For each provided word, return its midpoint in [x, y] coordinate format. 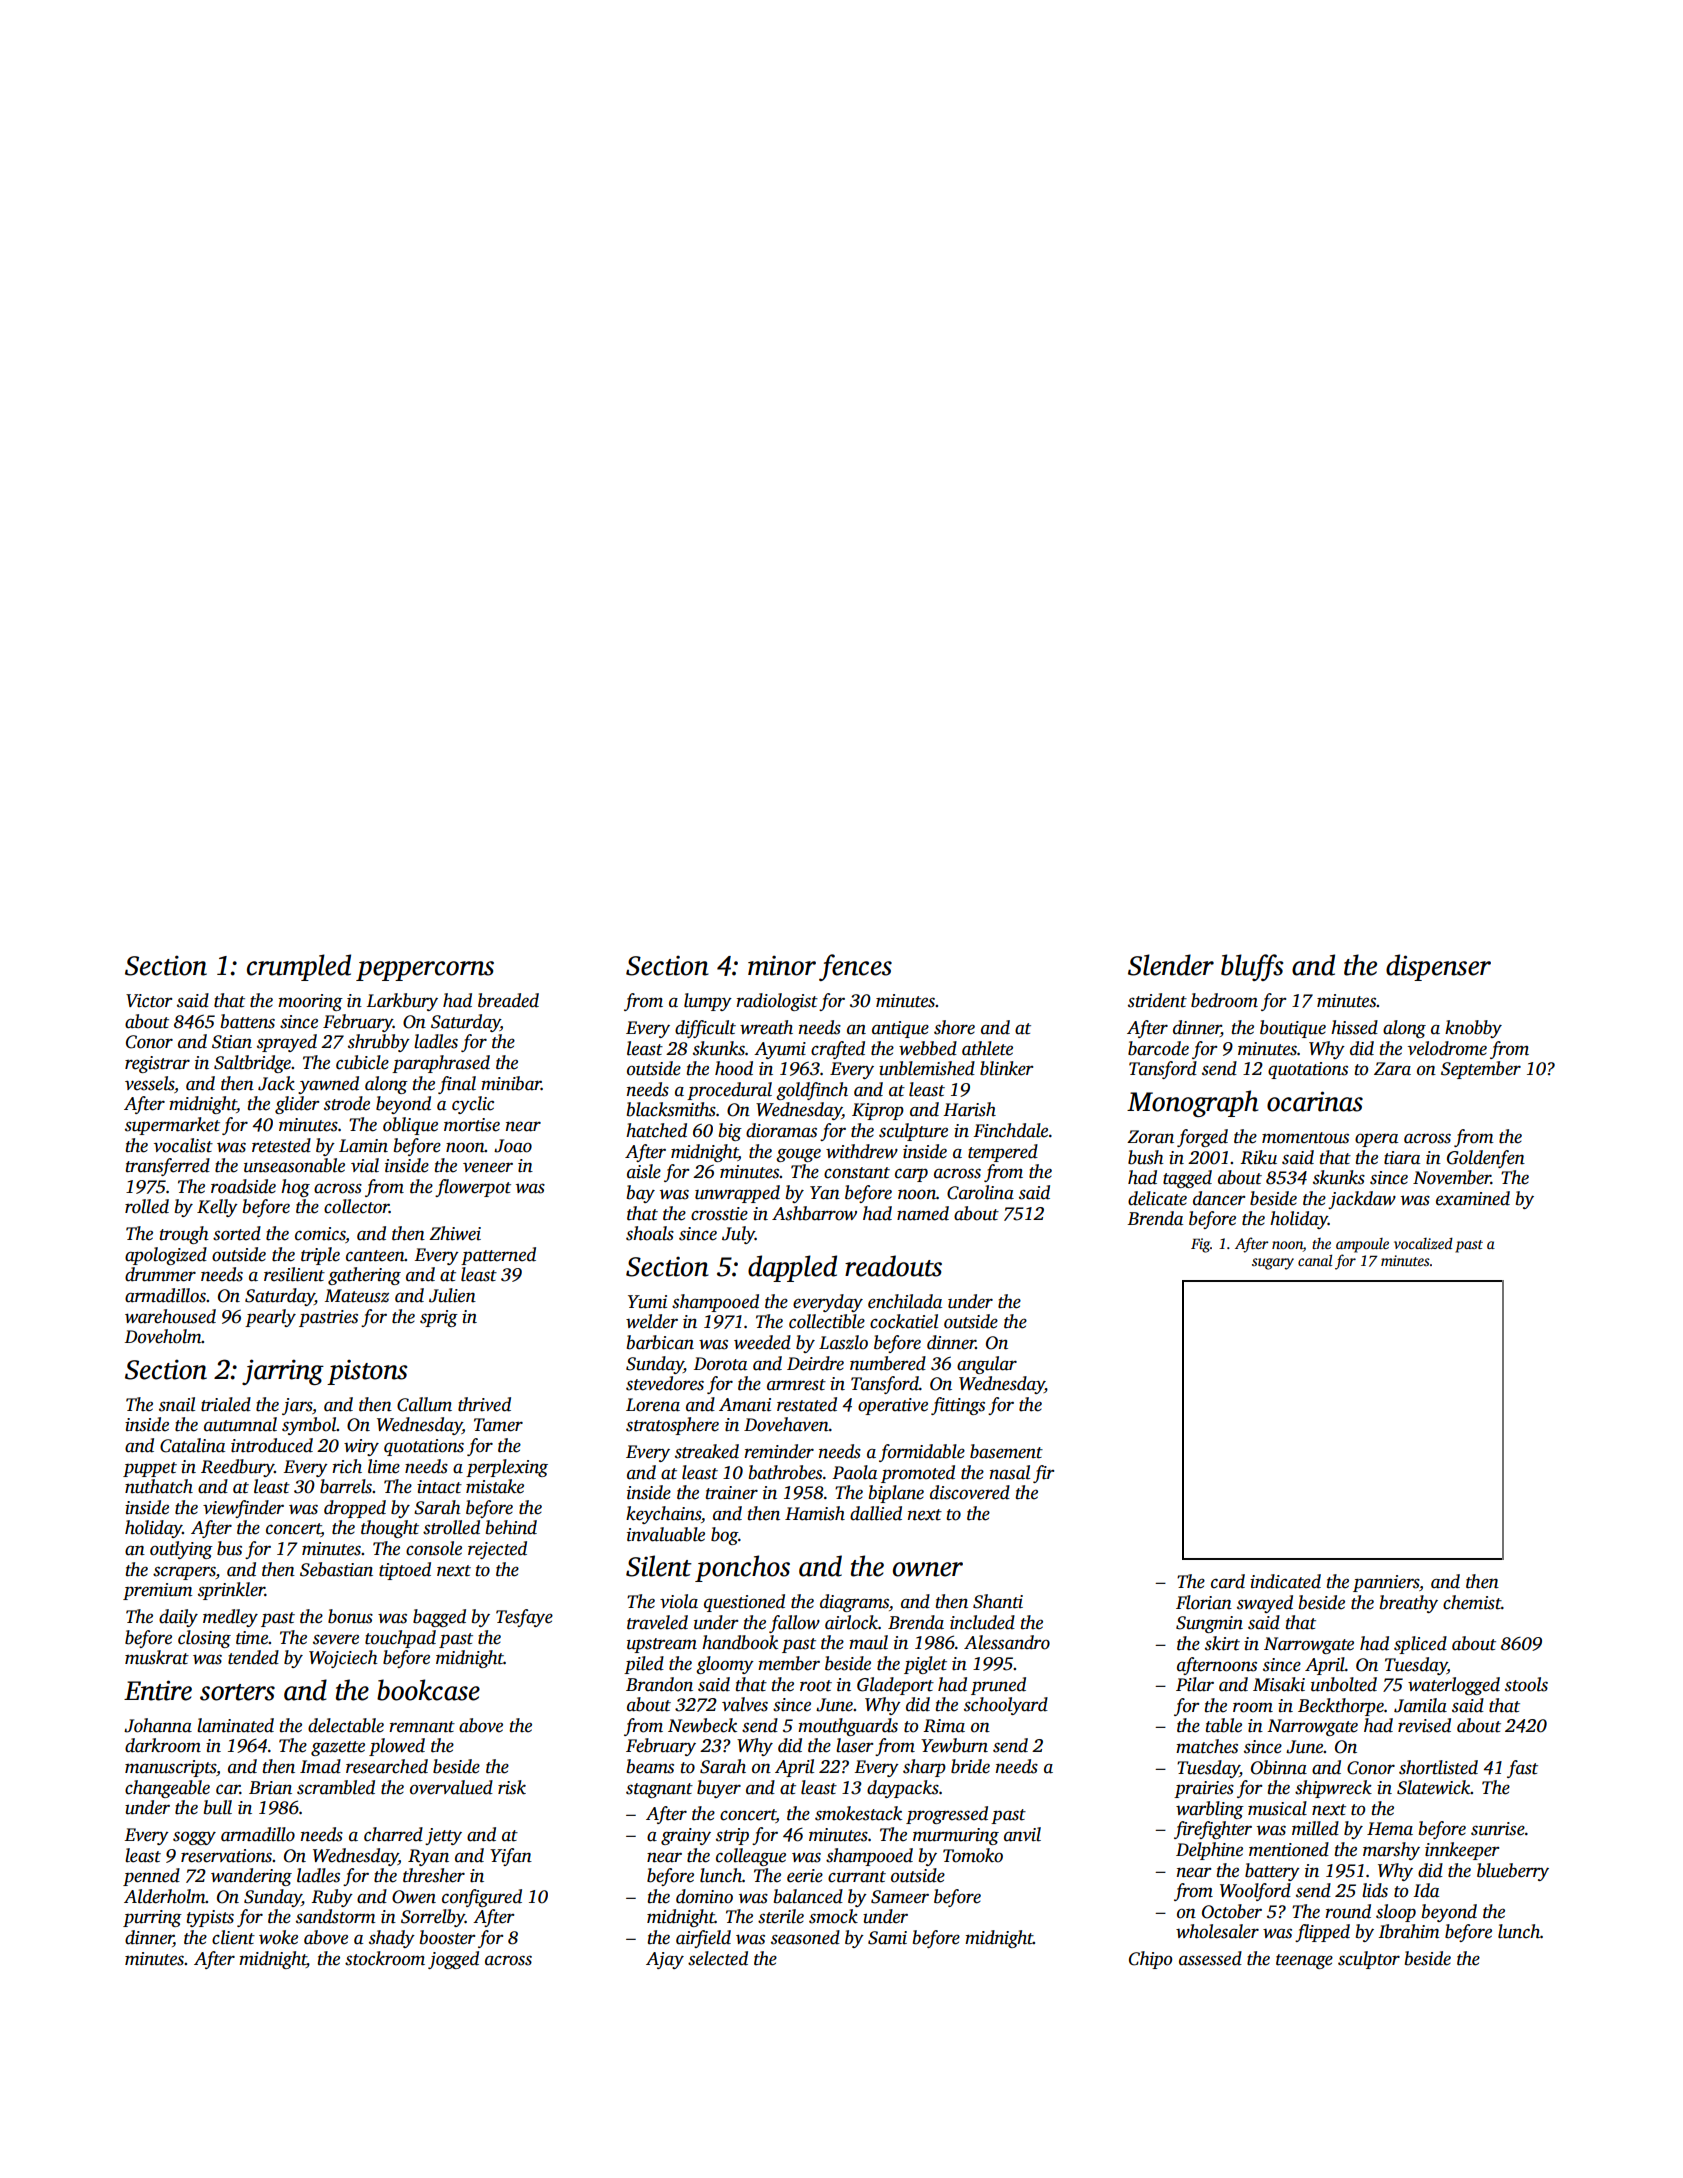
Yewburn [954, 1745]
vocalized [1423, 1243]
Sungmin [1209, 1624]
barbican [660, 1342]
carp [911, 1175]
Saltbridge [252, 1064]
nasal [1010, 1472]
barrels [346, 1486]
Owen [414, 1897]
